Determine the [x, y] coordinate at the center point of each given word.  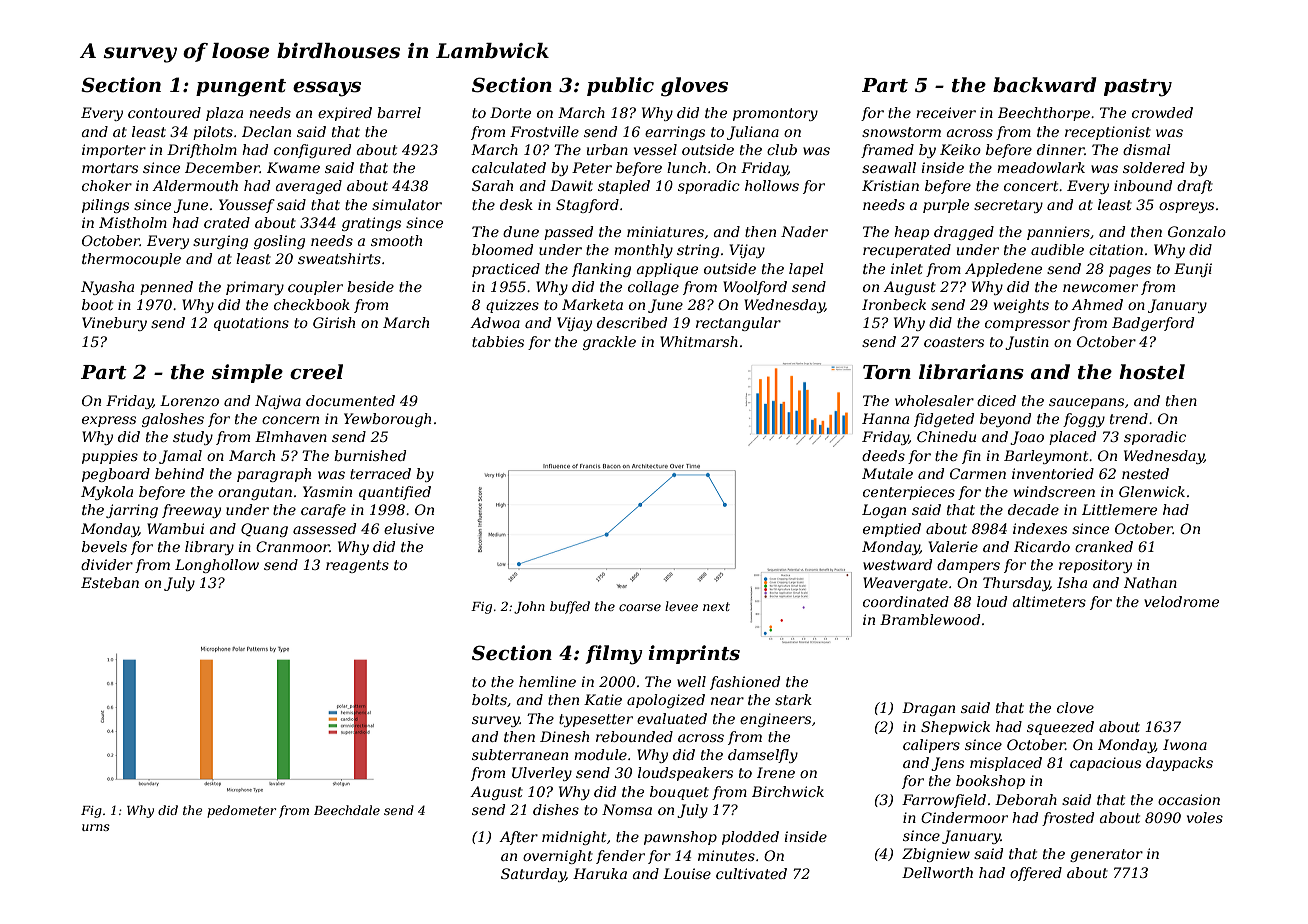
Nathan [1150, 582]
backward [1045, 85]
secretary [1008, 206]
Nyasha [107, 288]
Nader [804, 231]
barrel [399, 112]
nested [1145, 473]
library [209, 548]
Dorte [510, 112]
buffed [570, 607]
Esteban [110, 582]
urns [96, 827]
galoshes [173, 420]
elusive [409, 528]
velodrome [1181, 601]
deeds [883, 455]
